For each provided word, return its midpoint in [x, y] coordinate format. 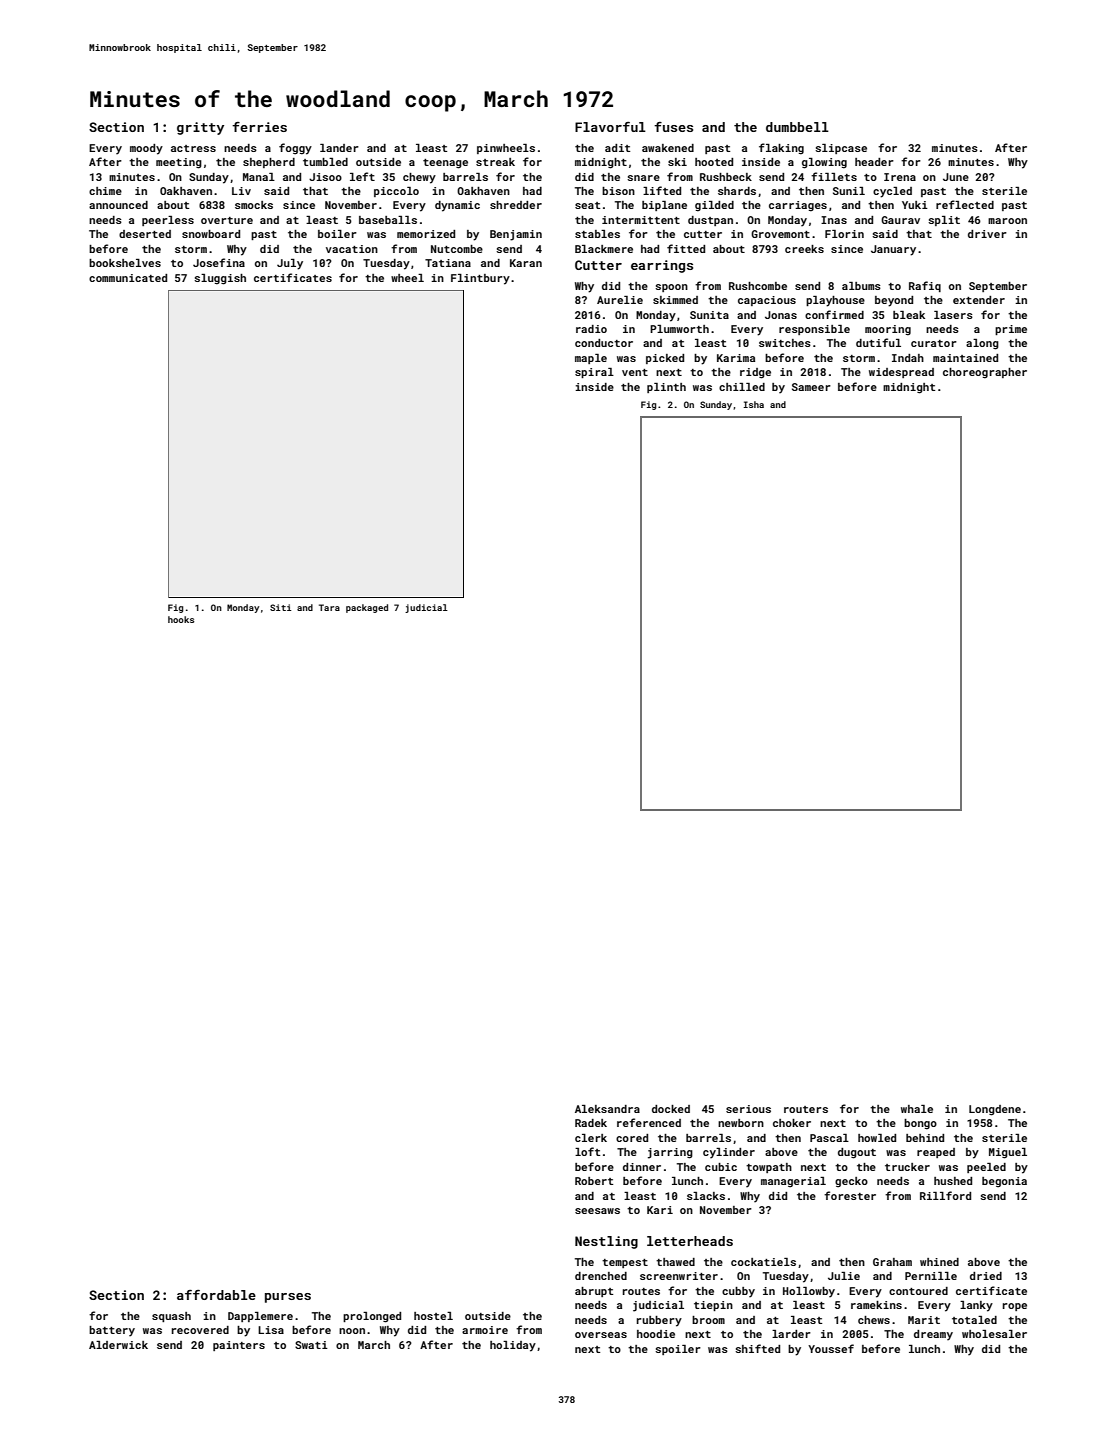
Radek [591, 1123]
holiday [513, 1346]
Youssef [831, 1348]
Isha [753, 404]
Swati [311, 1345]
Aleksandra [607, 1109]
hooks [181, 619]
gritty [200, 128]
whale [917, 1109]
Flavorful [610, 127]
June [956, 177]
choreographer [985, 373]
